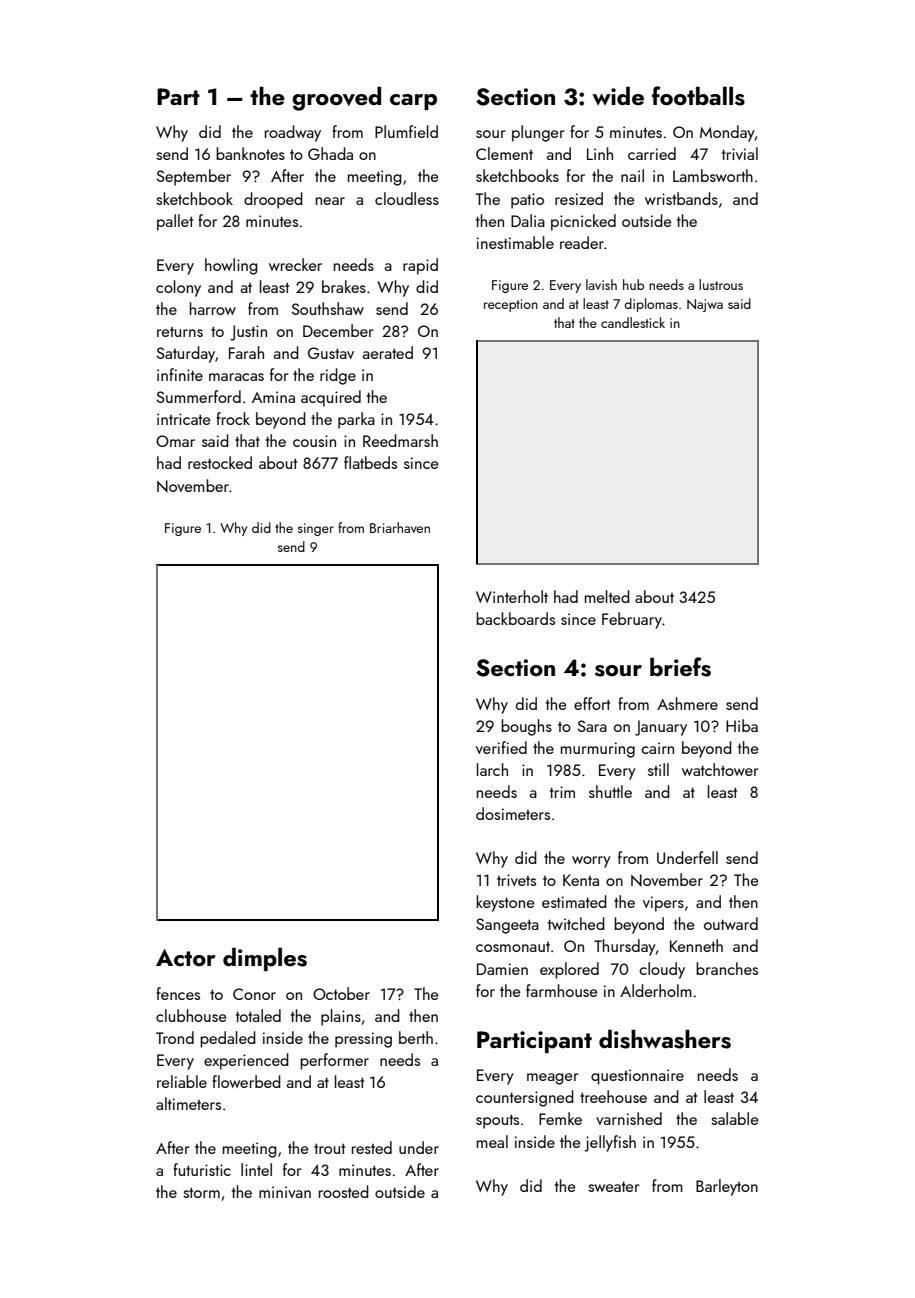  I want to click on boughs, so click(526, 727).
